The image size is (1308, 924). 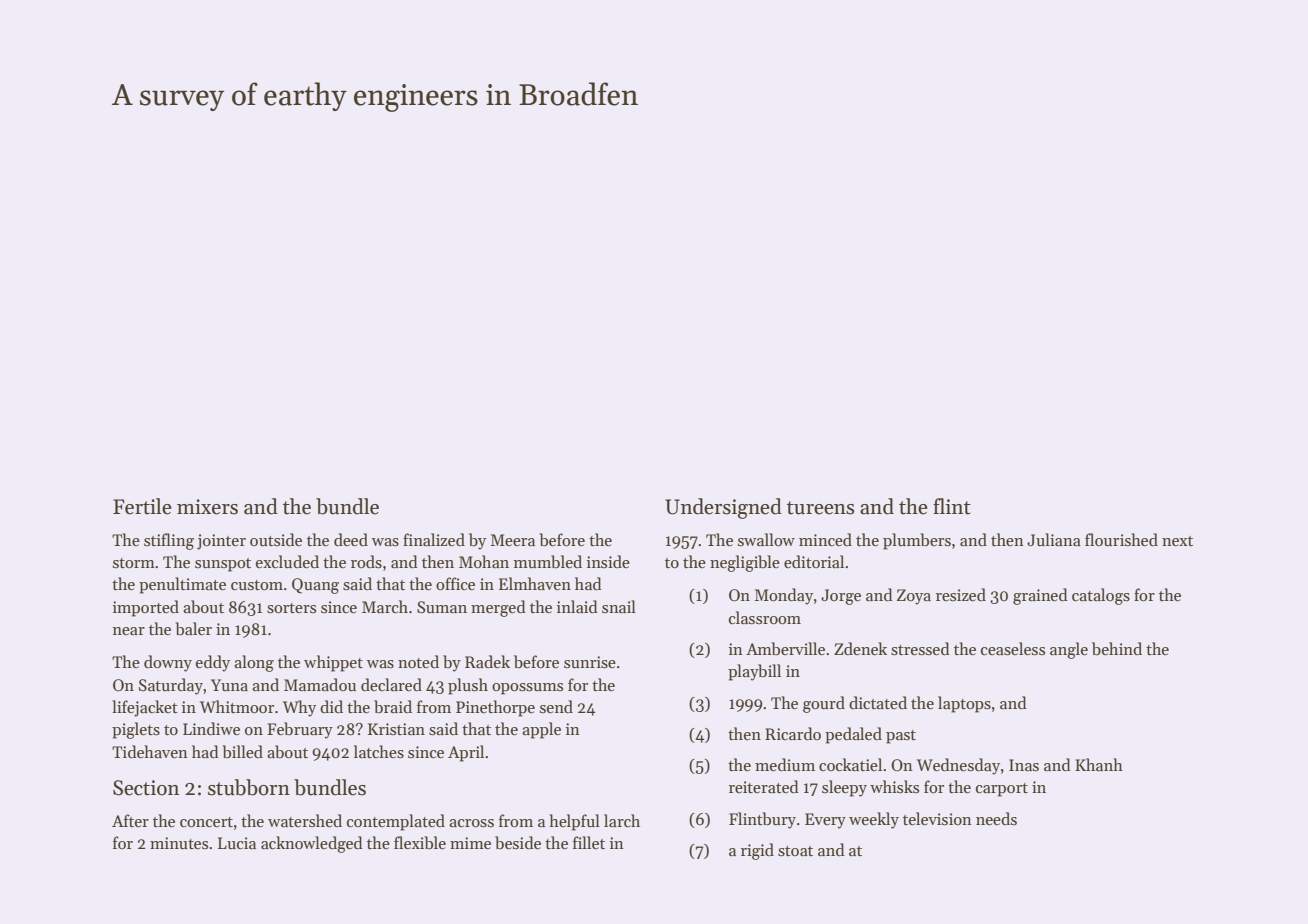 What do you see at coordinates (766, 539) in the page?
I see `swallow` at bounding box center [766, 539].
